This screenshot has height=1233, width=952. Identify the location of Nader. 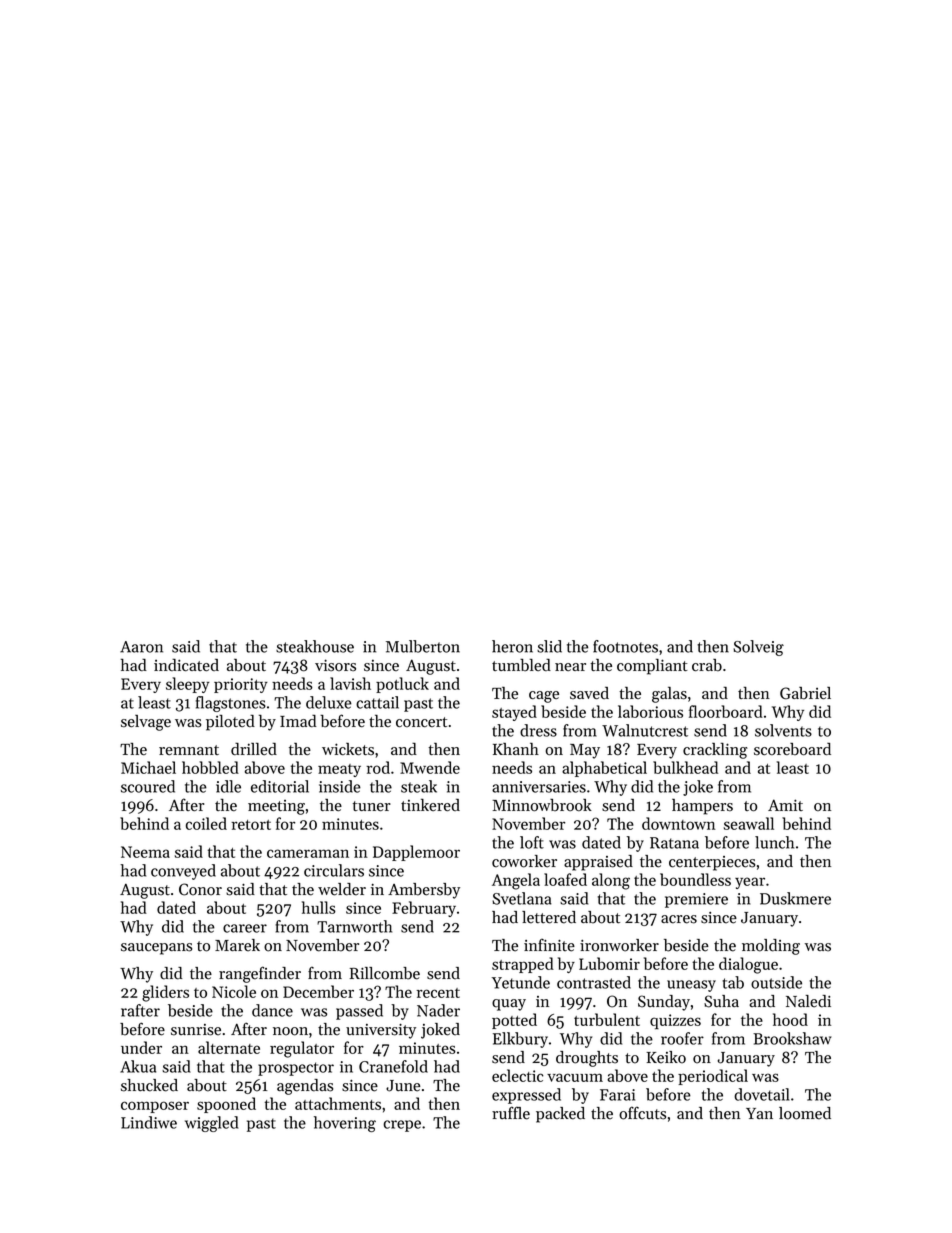
(438, 1010).
